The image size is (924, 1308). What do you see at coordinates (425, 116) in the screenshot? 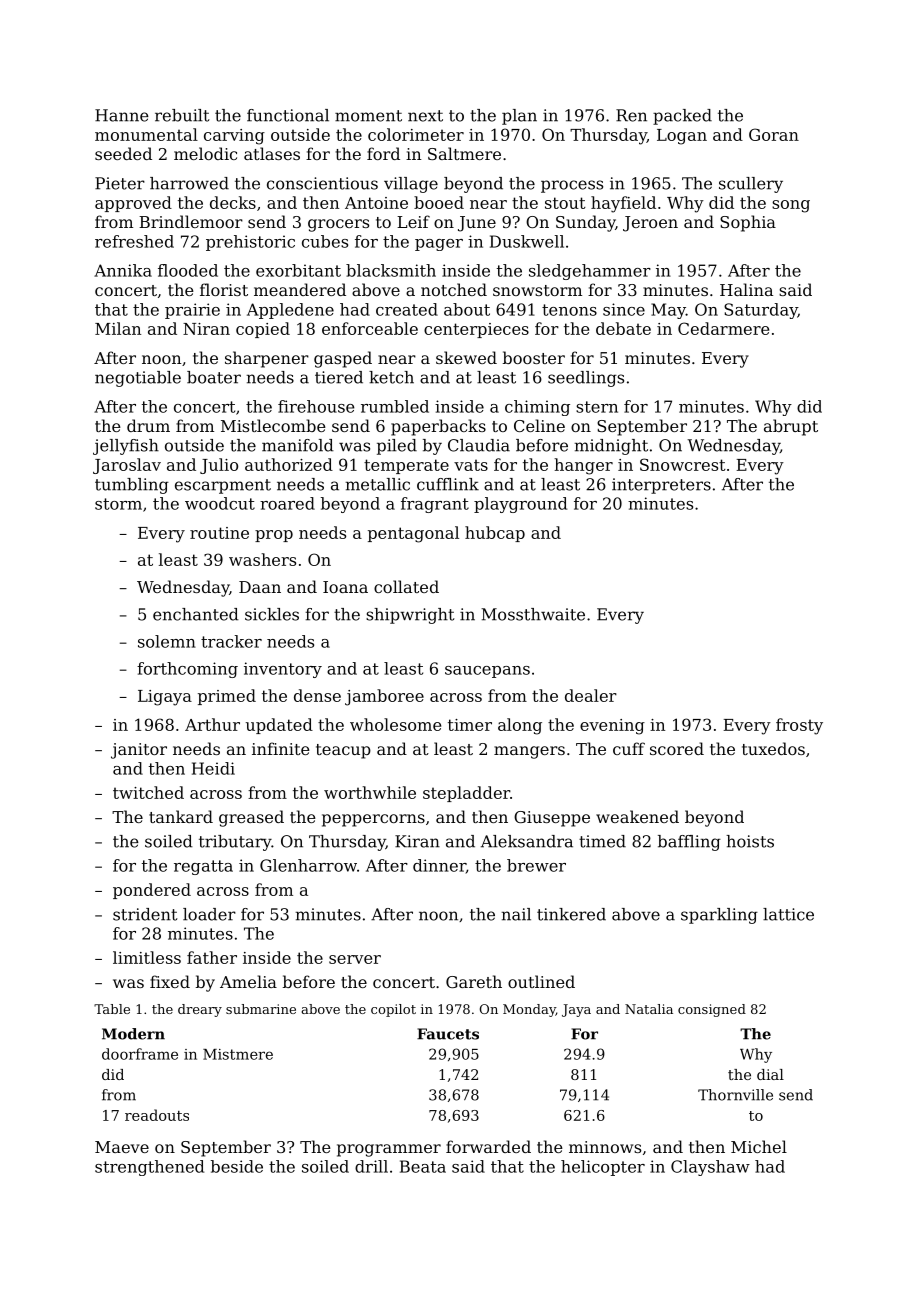
I see `next` at bounding box center [425, 116].
